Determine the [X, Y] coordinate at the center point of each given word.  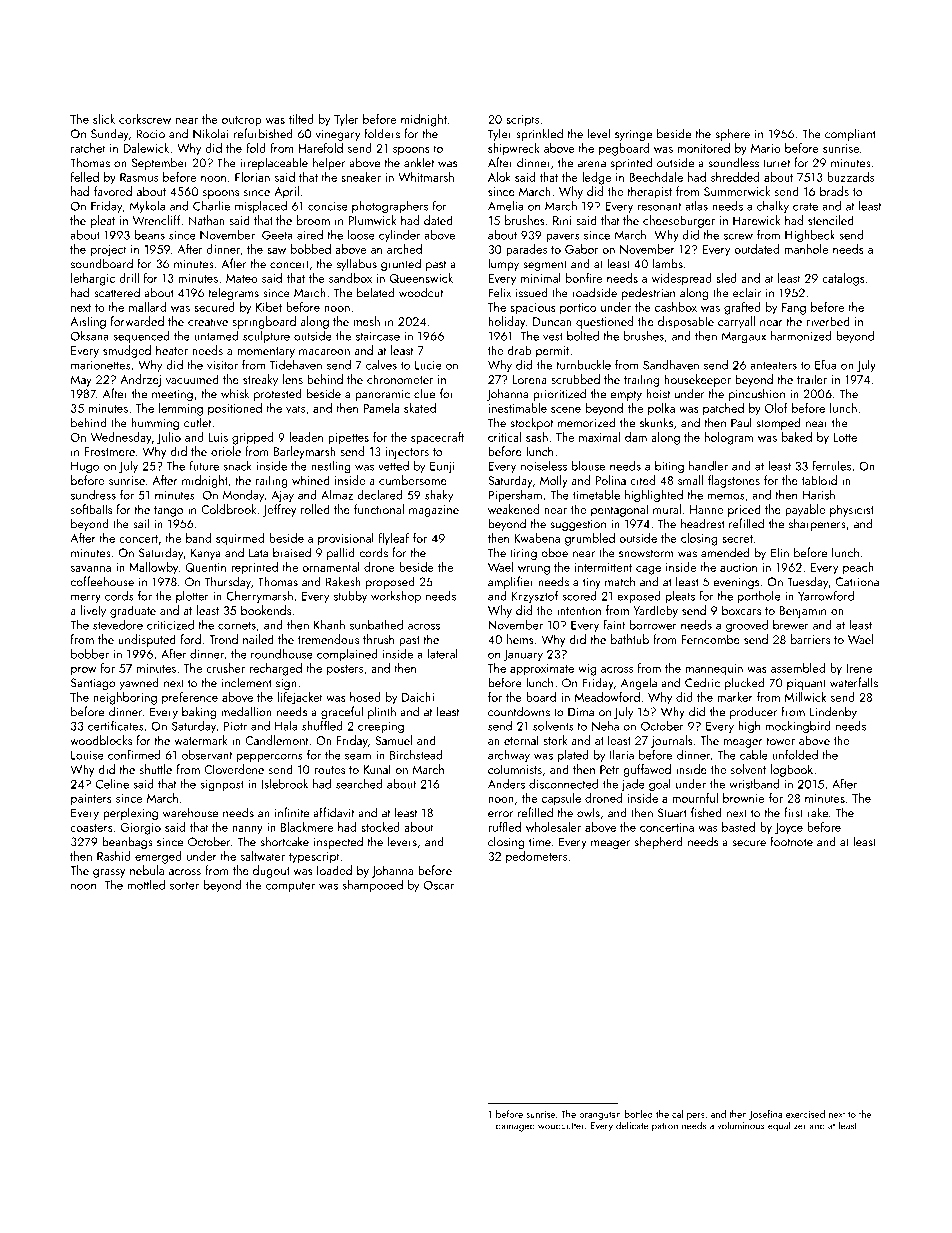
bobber [90, 654]
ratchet [88, 148]
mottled [146, 885]
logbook [792, 770]
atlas [696, 206]
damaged [515, 1127]
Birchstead [416, 755]
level [599, 133]
